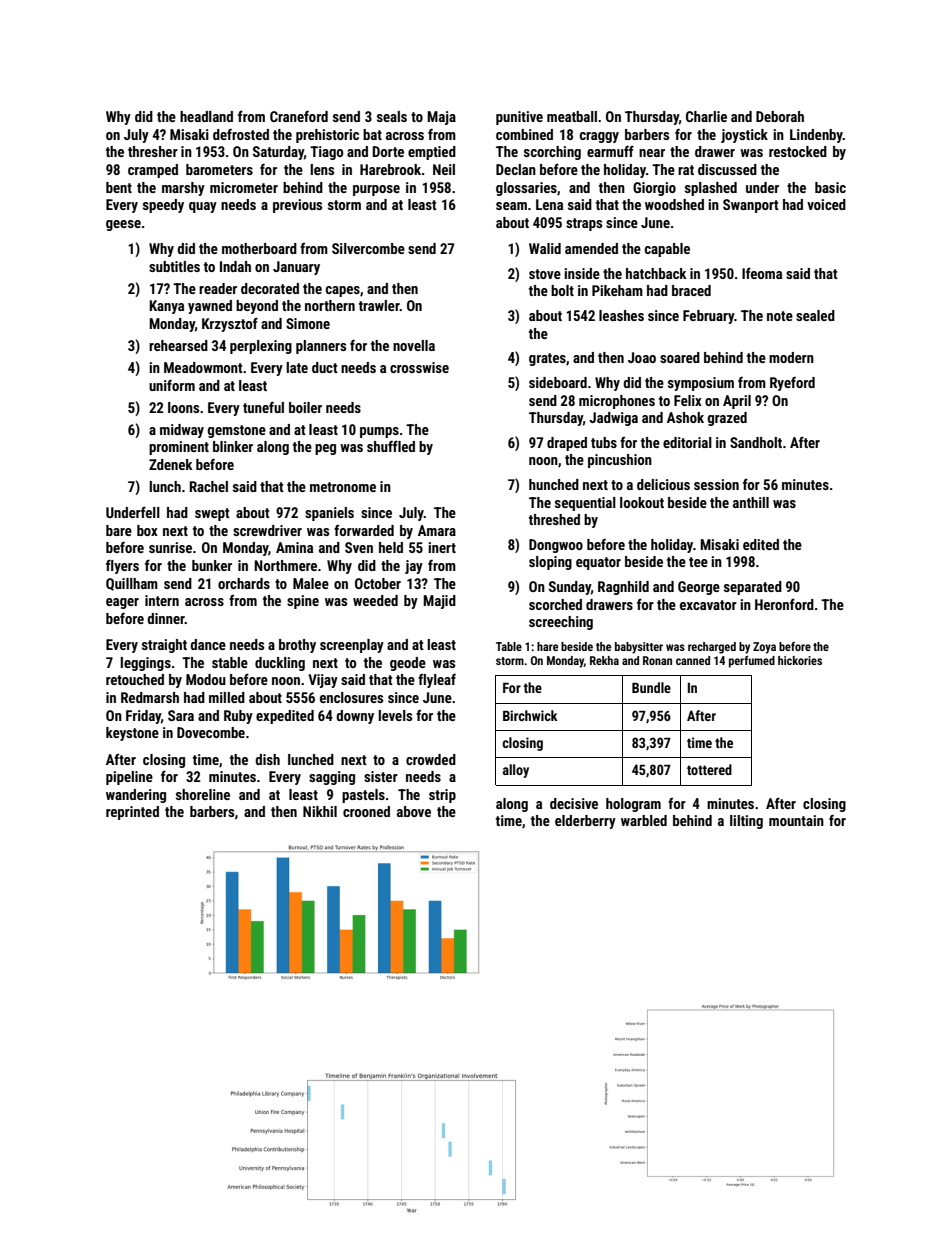  Describe the element at coordinates (756, 442) in the screenshot. I see `Sandholt` at that location.
